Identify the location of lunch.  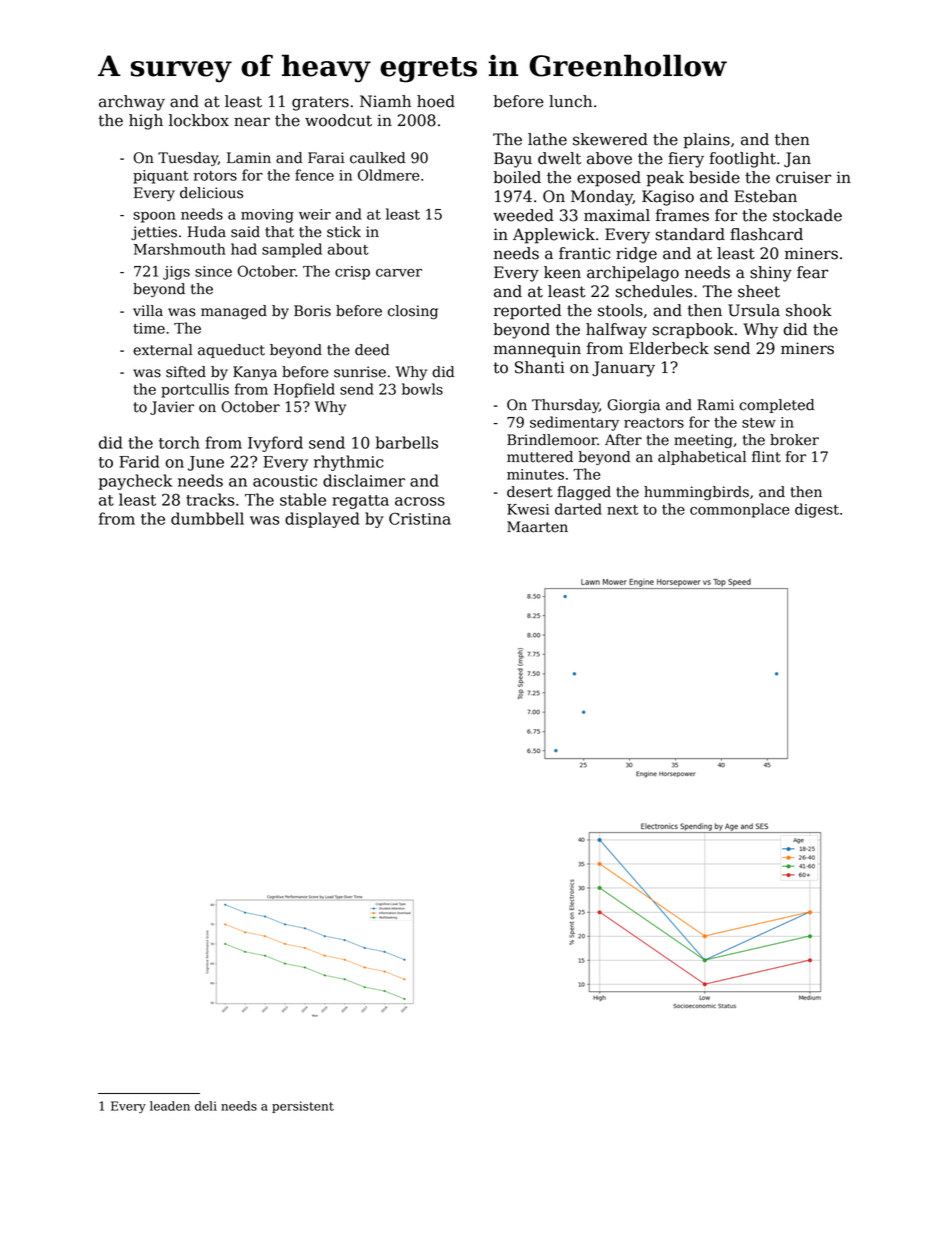
(570, 101).
